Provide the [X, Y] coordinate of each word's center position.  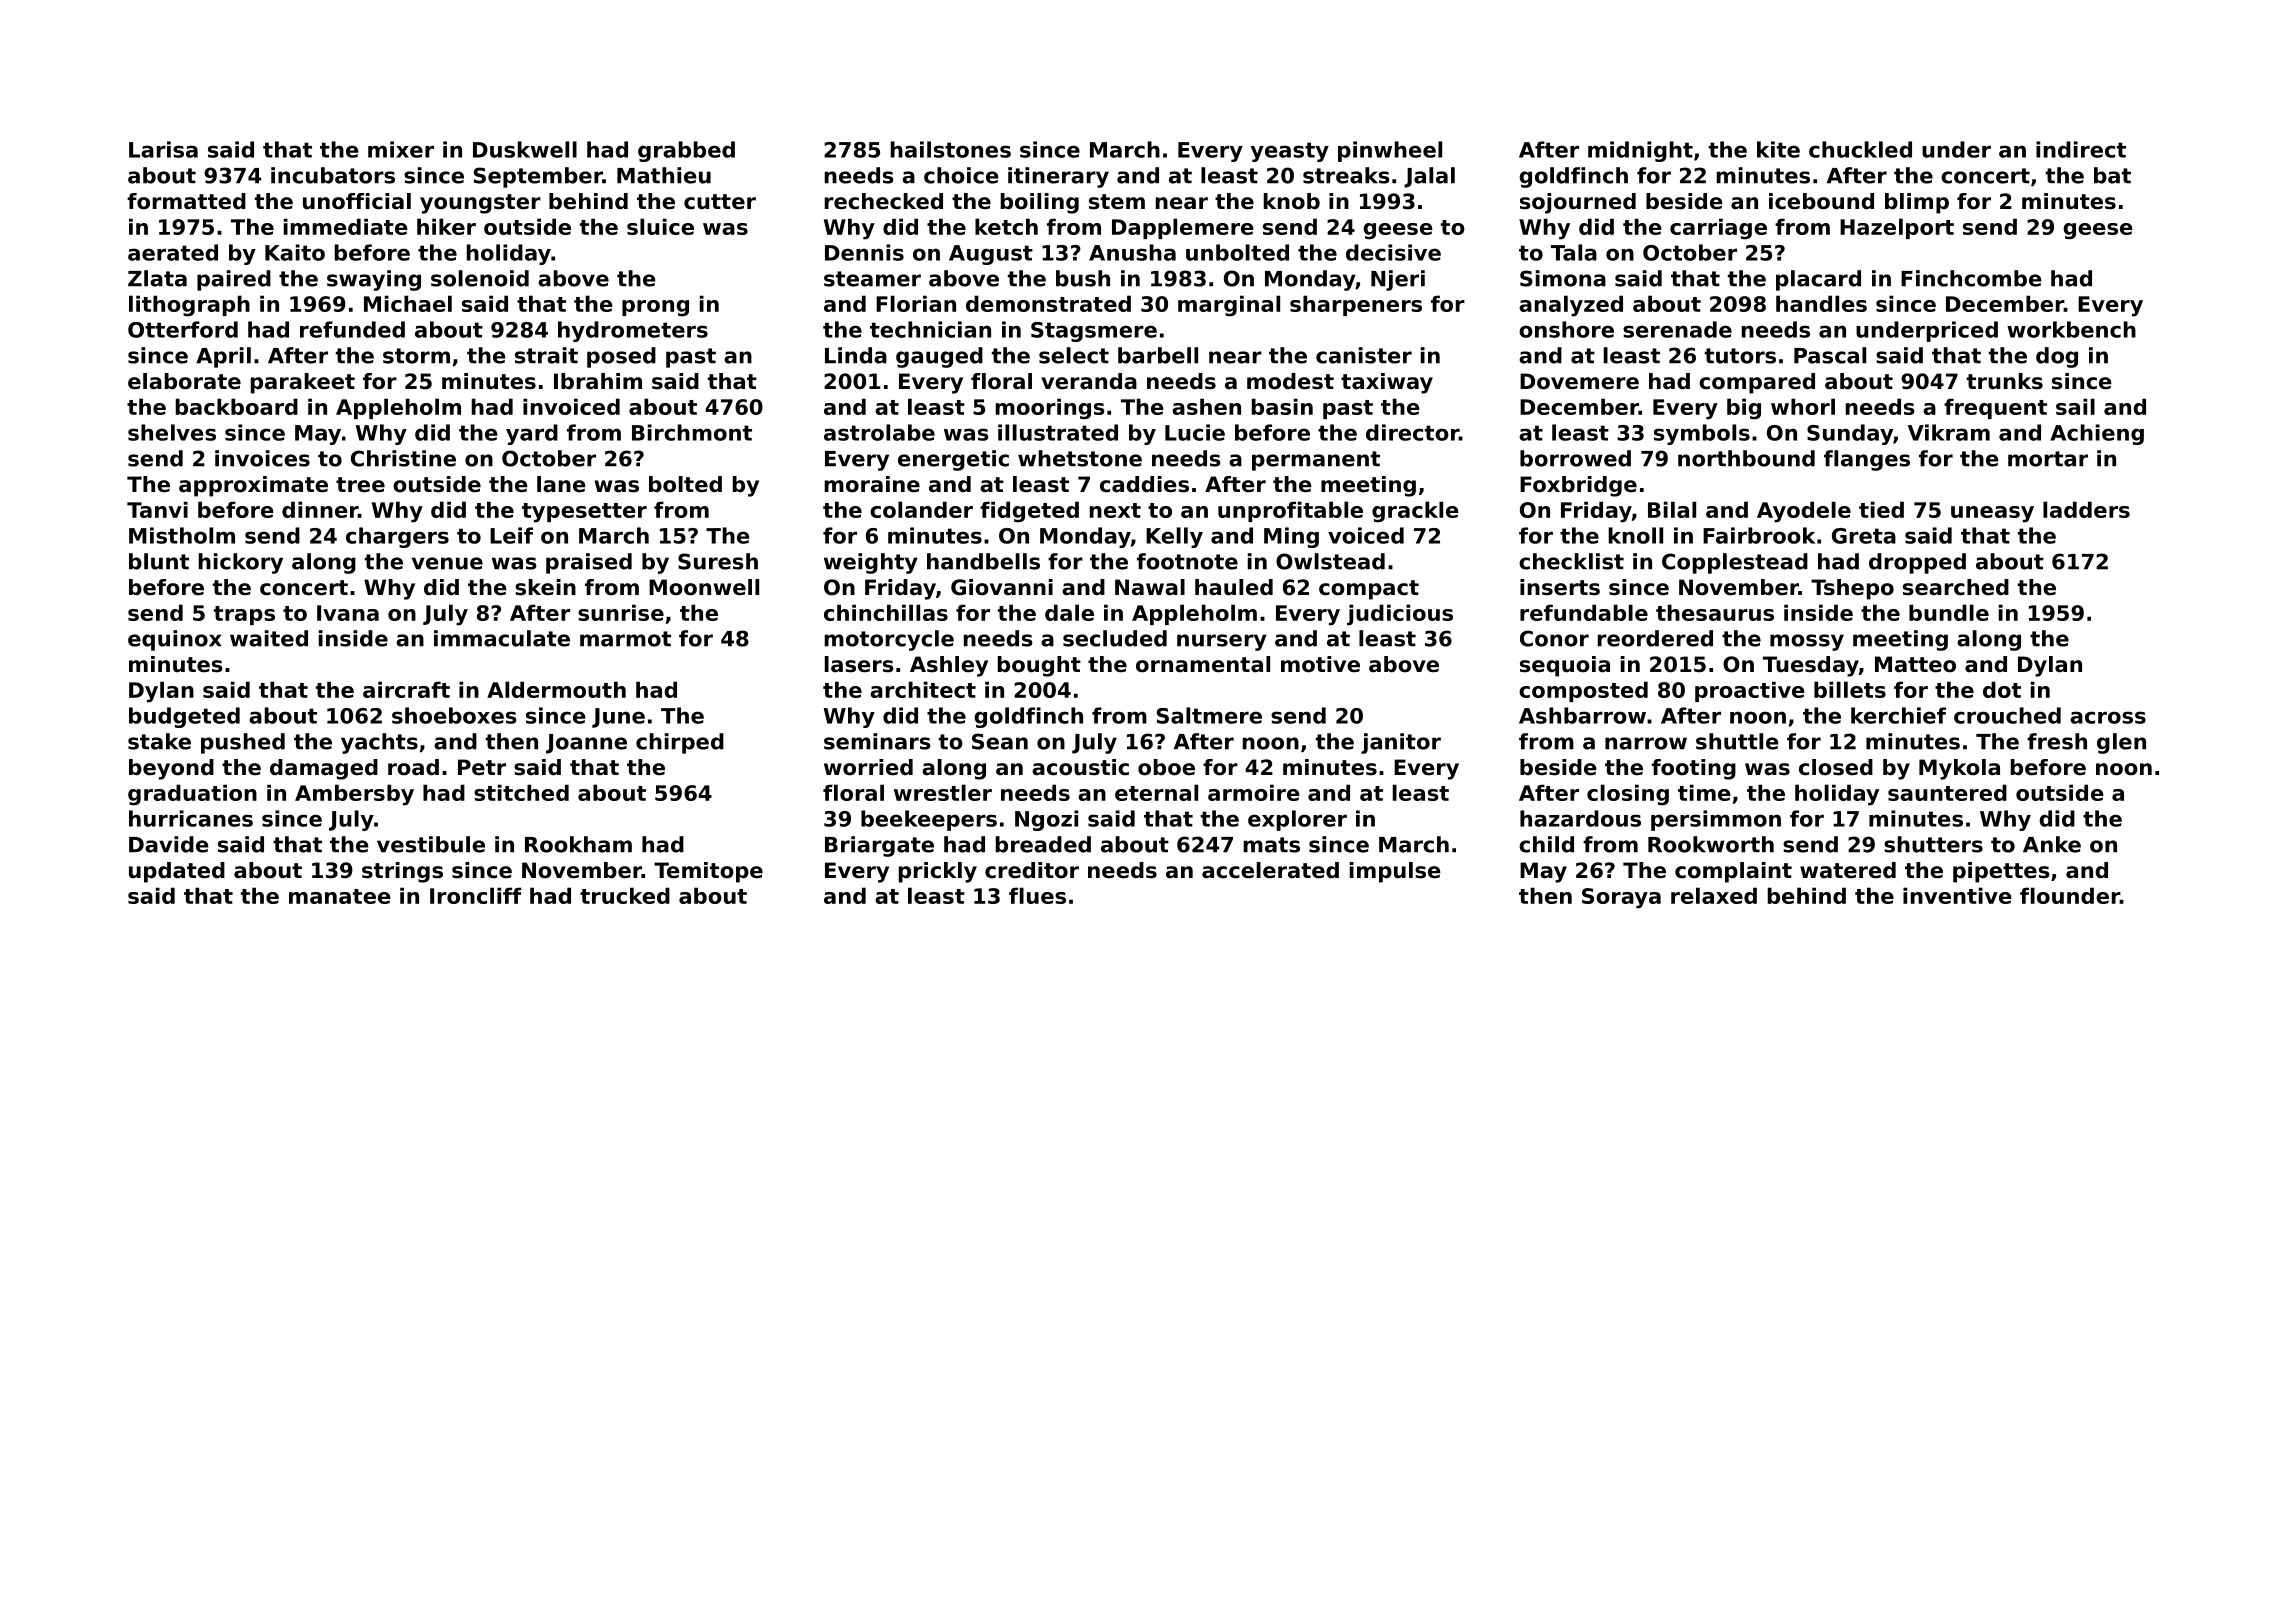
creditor [1032, 870]
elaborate [184, 381]
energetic [953, 460]
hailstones [951, 149]
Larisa [163, 149]
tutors [1740, 356]
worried [868, 767]
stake [159, 741]
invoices [262, 458]
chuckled [1860, 149]
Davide [169, 844]
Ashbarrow [1582, 715]
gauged [939, 357]
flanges [1867, 460]
